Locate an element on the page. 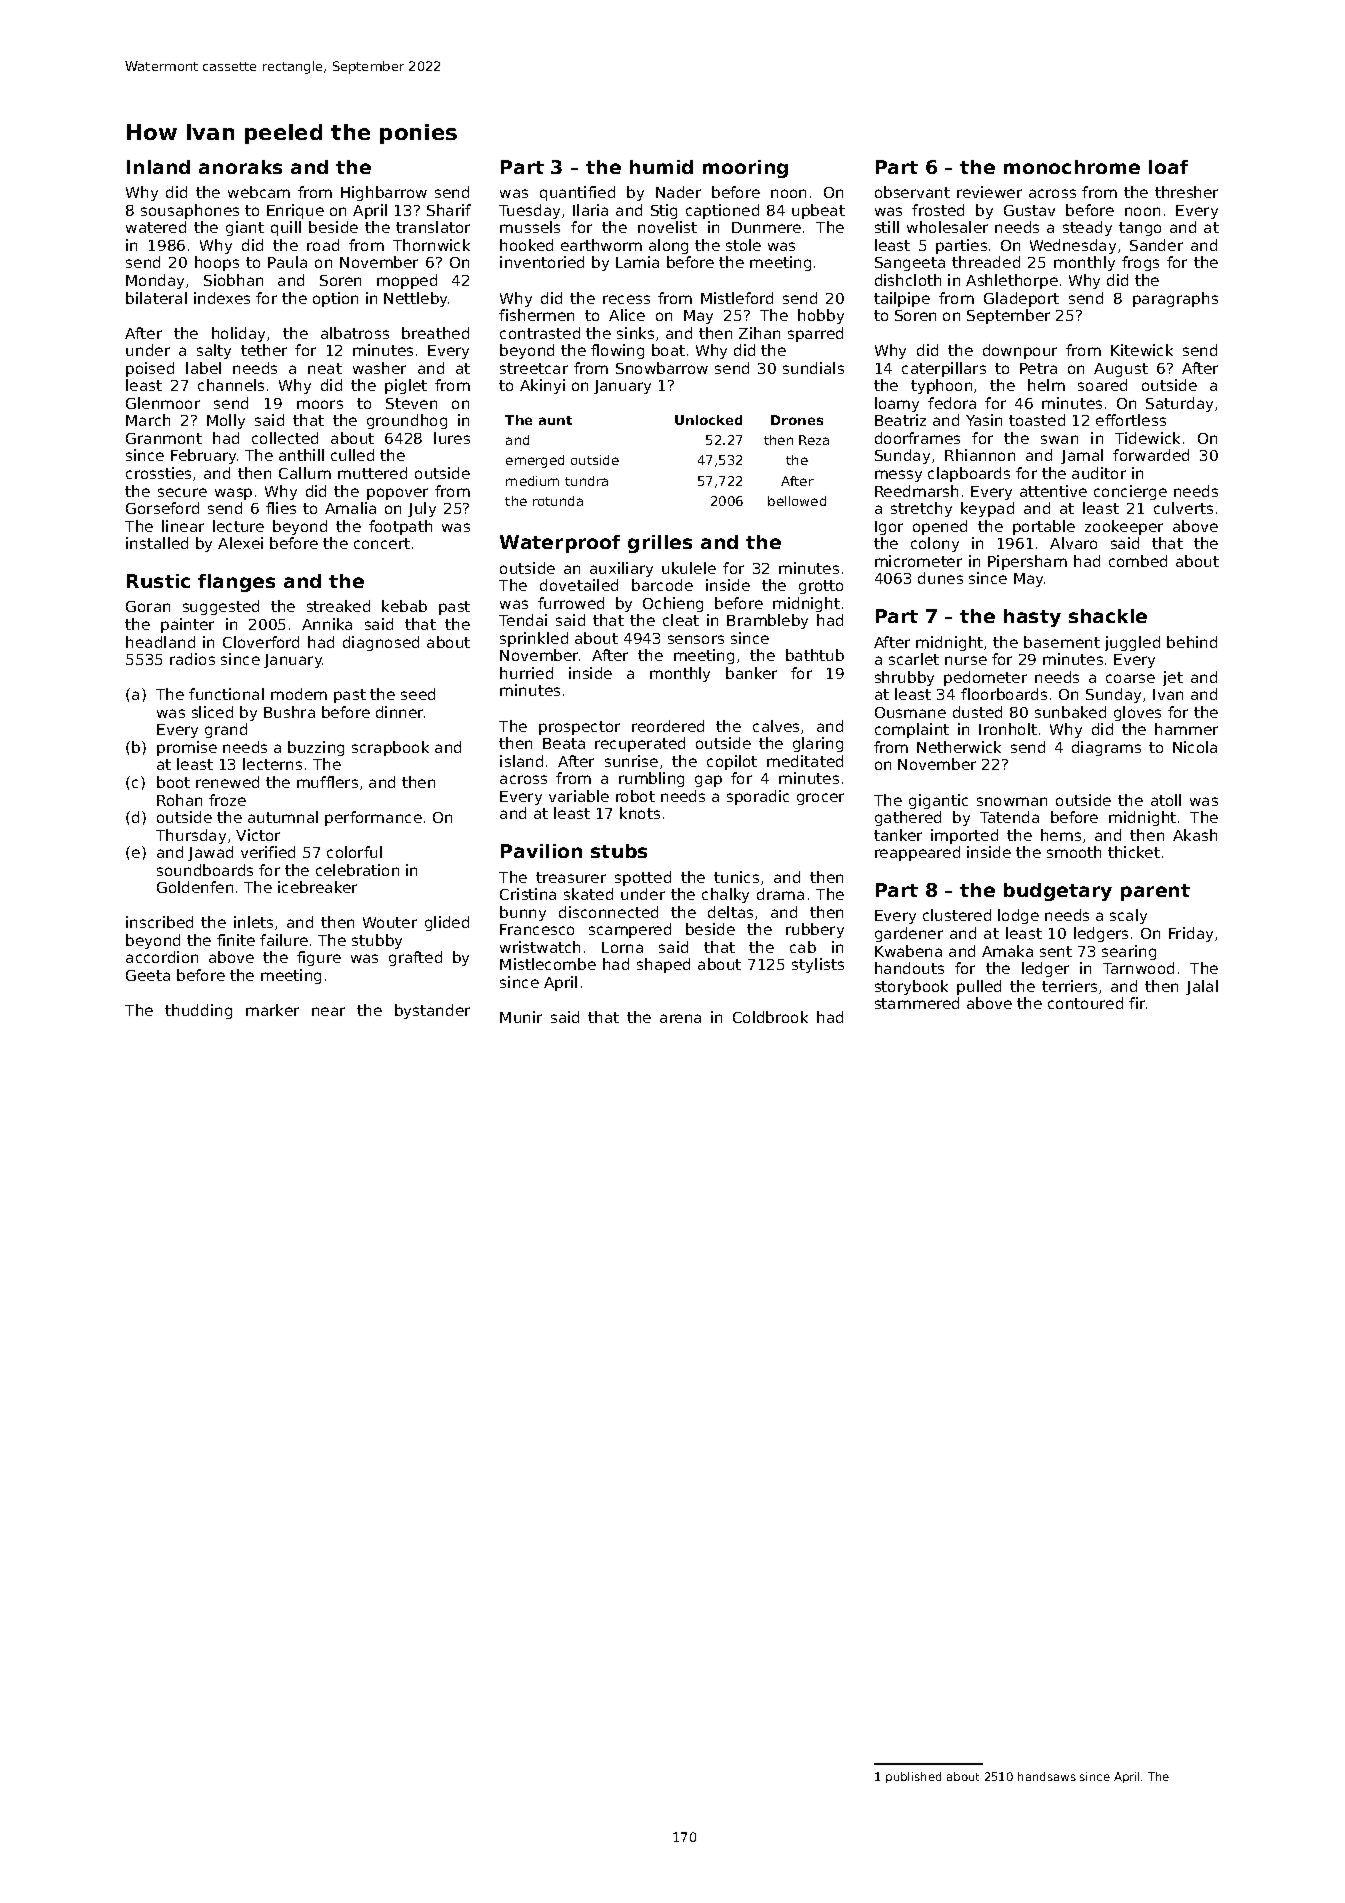 The image size is (1345, 1903). stylists is located at coordinates (818, 965).
